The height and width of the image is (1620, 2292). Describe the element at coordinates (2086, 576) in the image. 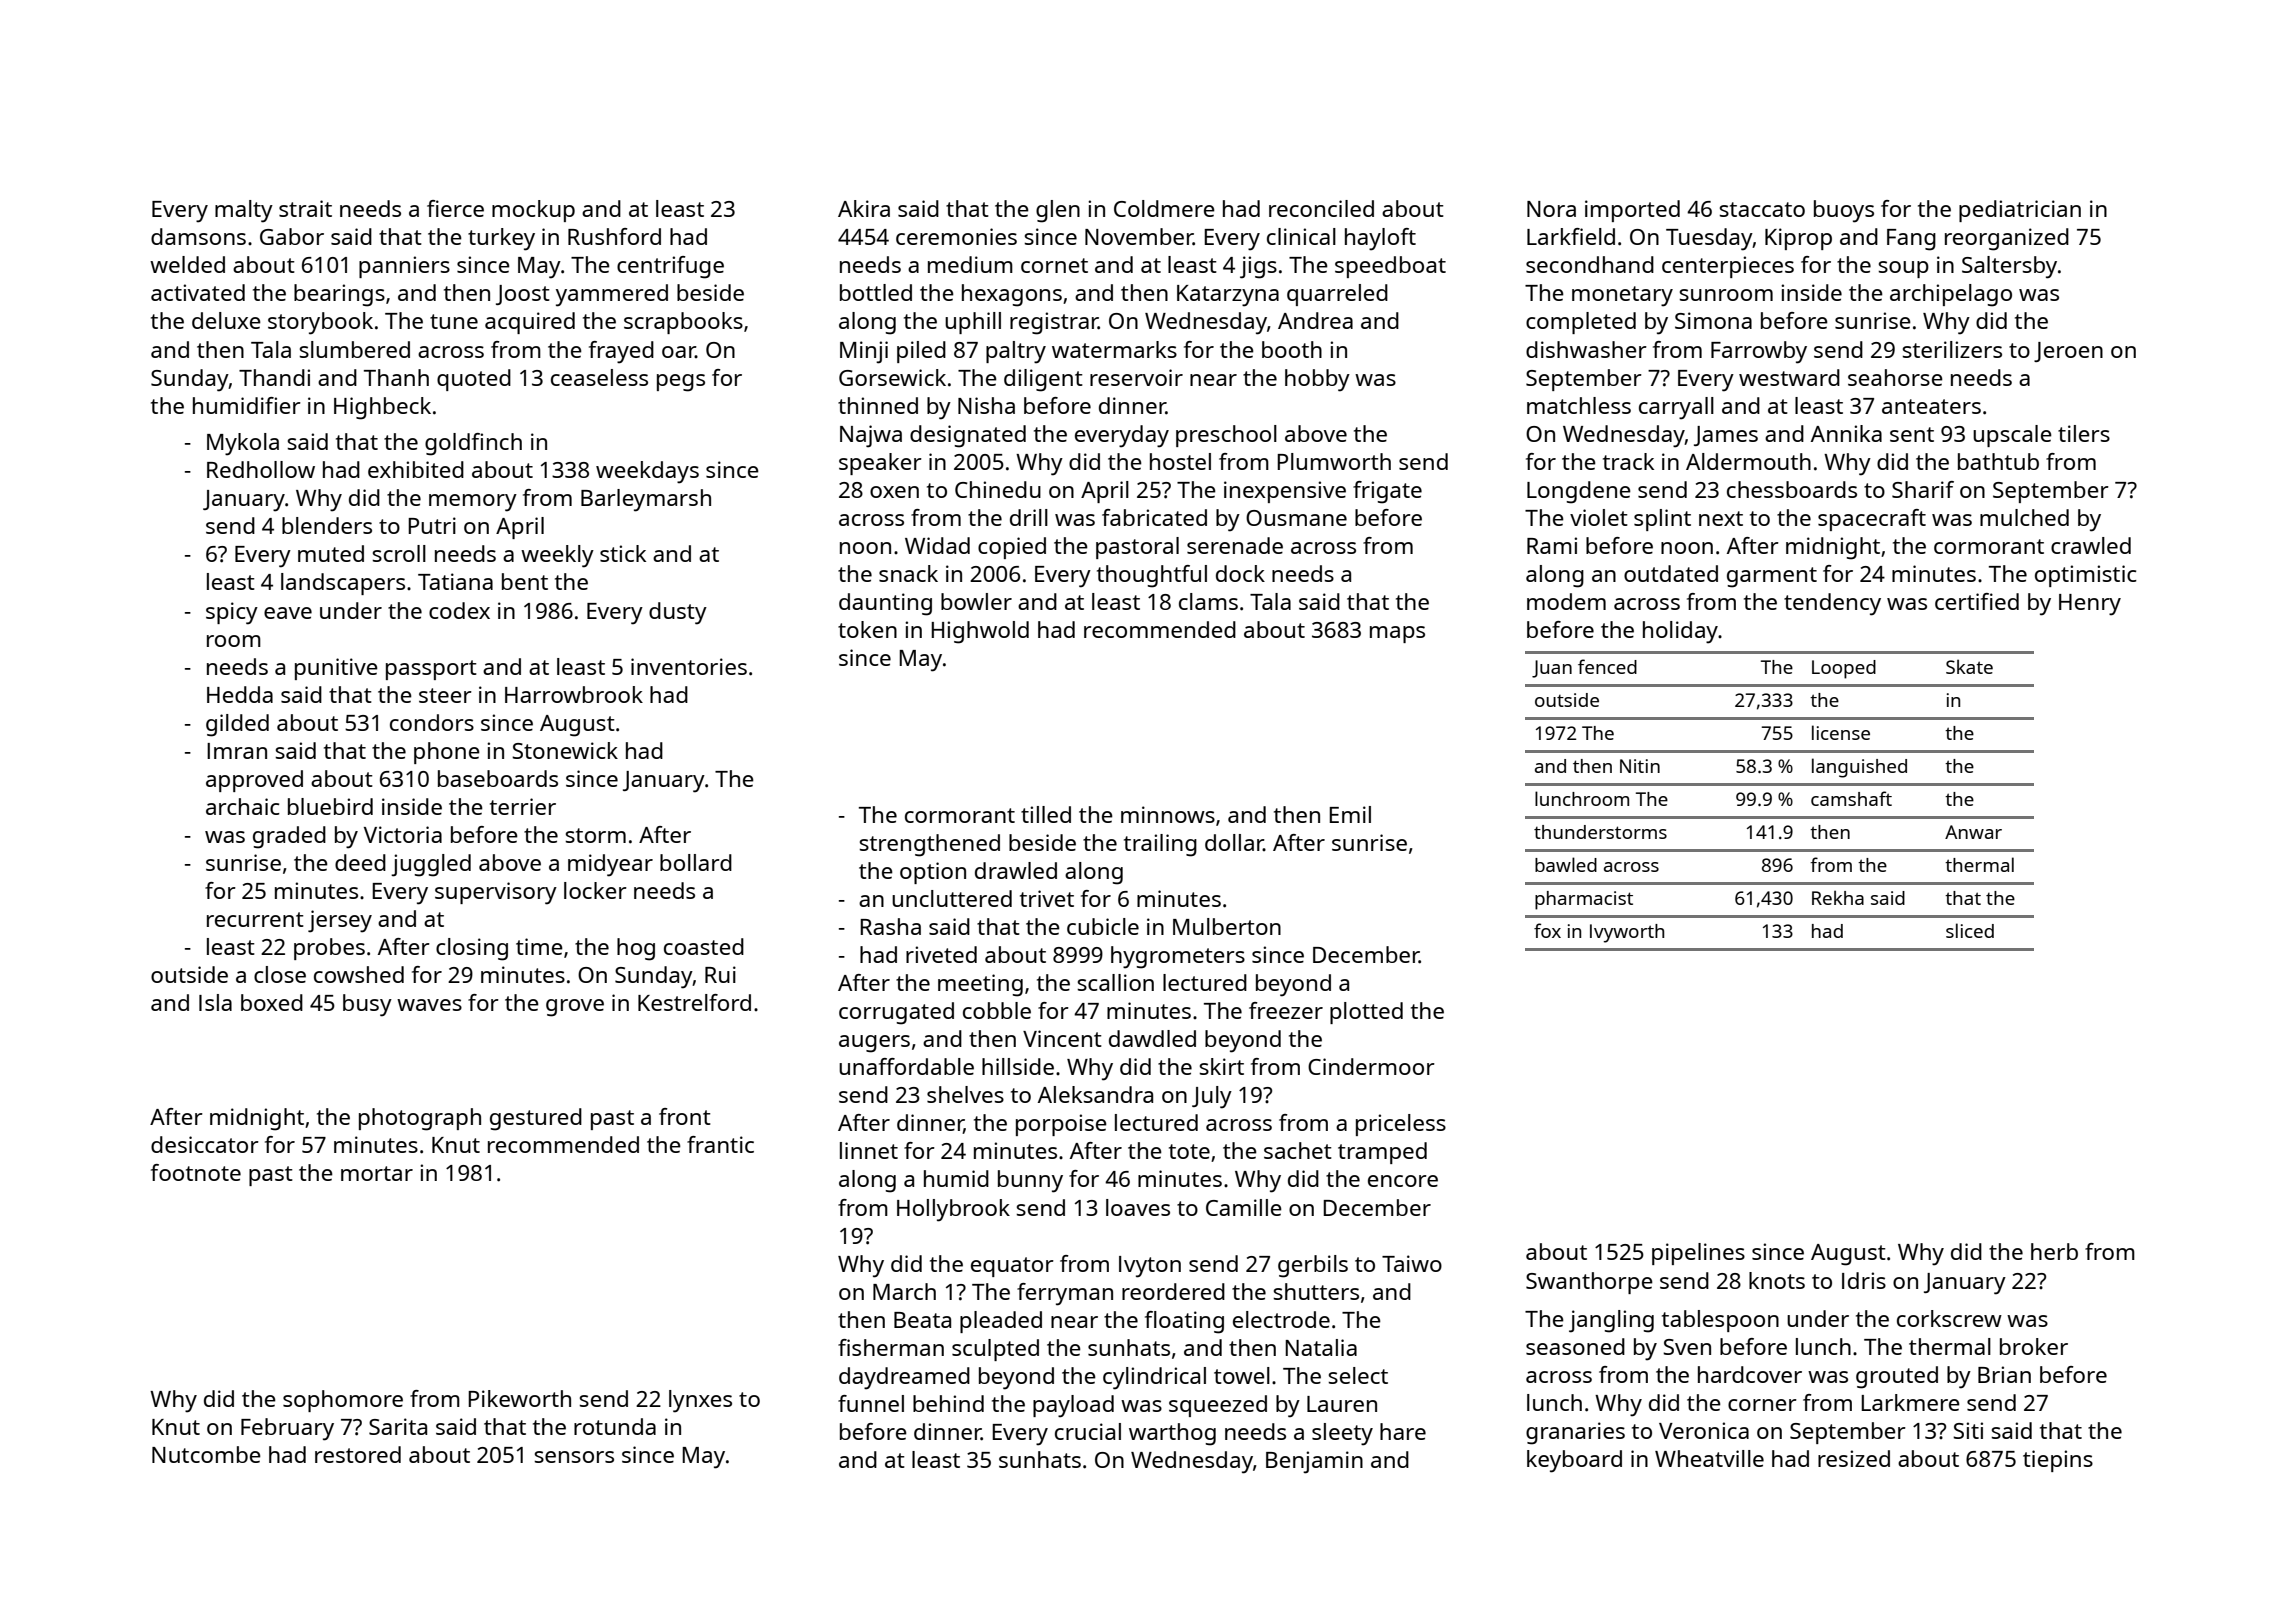

I see `optimistic` at that location.
